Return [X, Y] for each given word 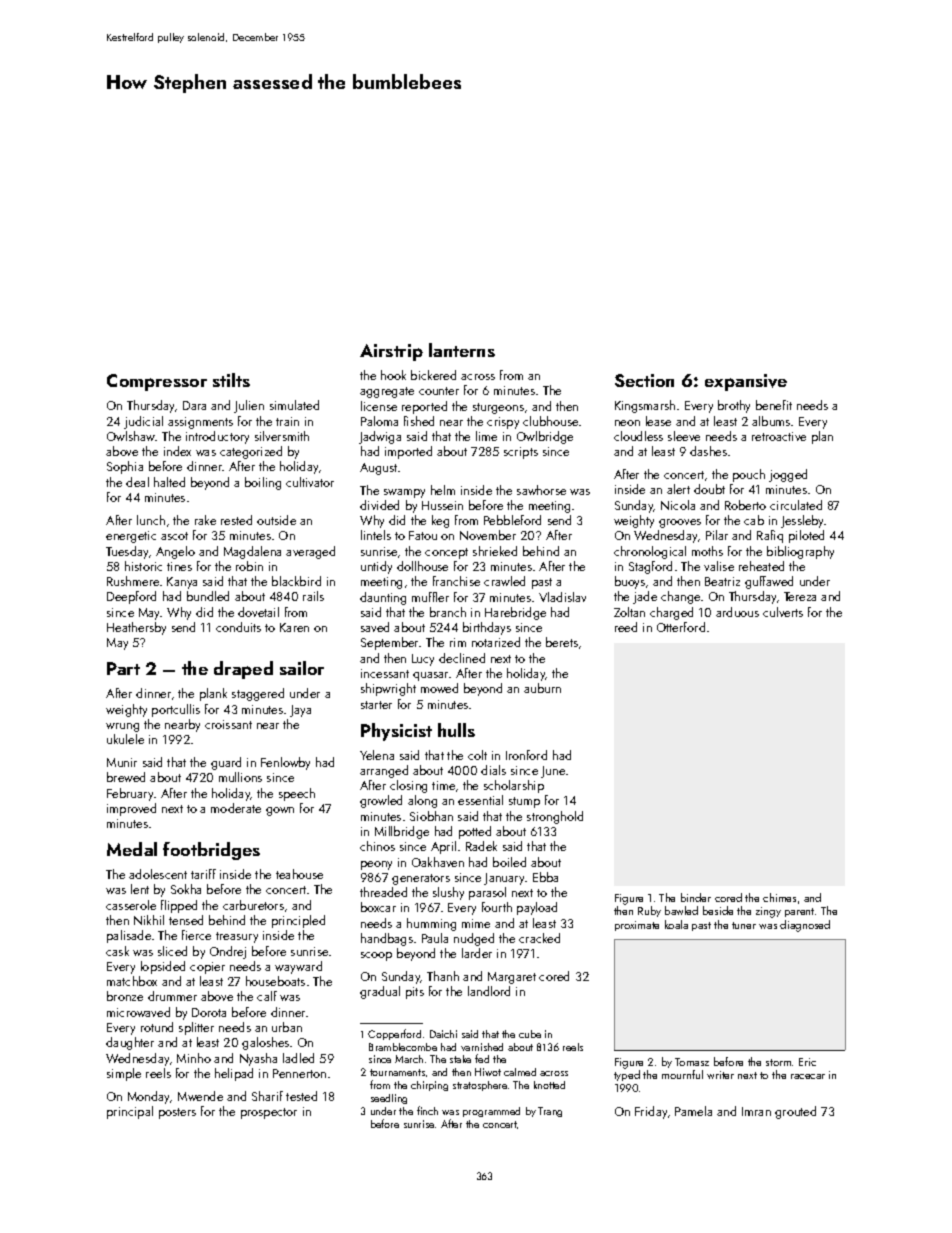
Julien [249, 406]
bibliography [800, 552]
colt [477, 755]
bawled [681, 910]
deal [137, 482]
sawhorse [541, 490]
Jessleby [803, 521]
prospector [269, 1113]
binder [696, 897]
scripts [521, 453]
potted [475, 832]
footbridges [211, 851]
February [131, 794]
